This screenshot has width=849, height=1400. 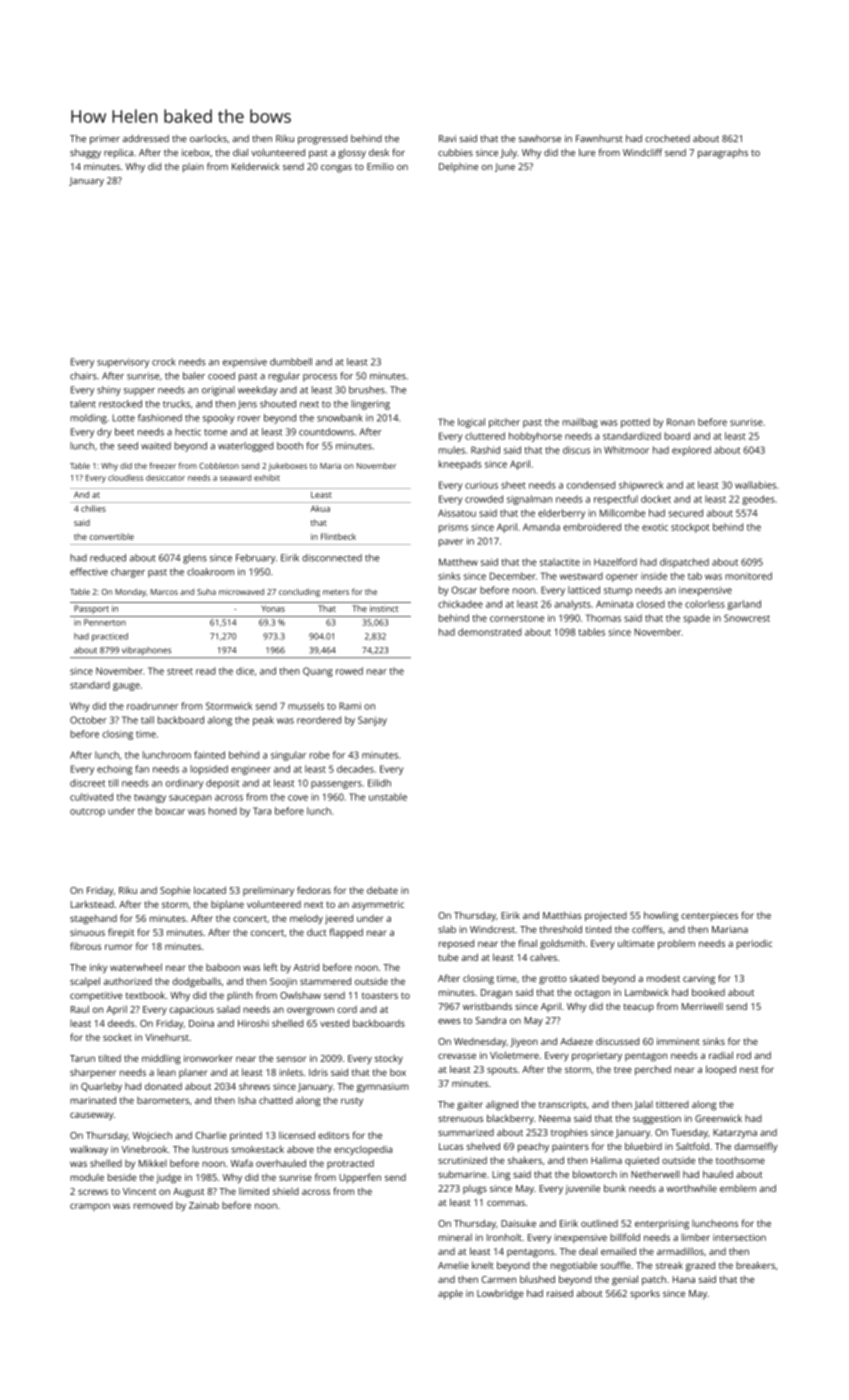 What do you see at coordinates (483, 1146) in the screenshot?
I see `shelved` at bounding box center [483, 1146].
